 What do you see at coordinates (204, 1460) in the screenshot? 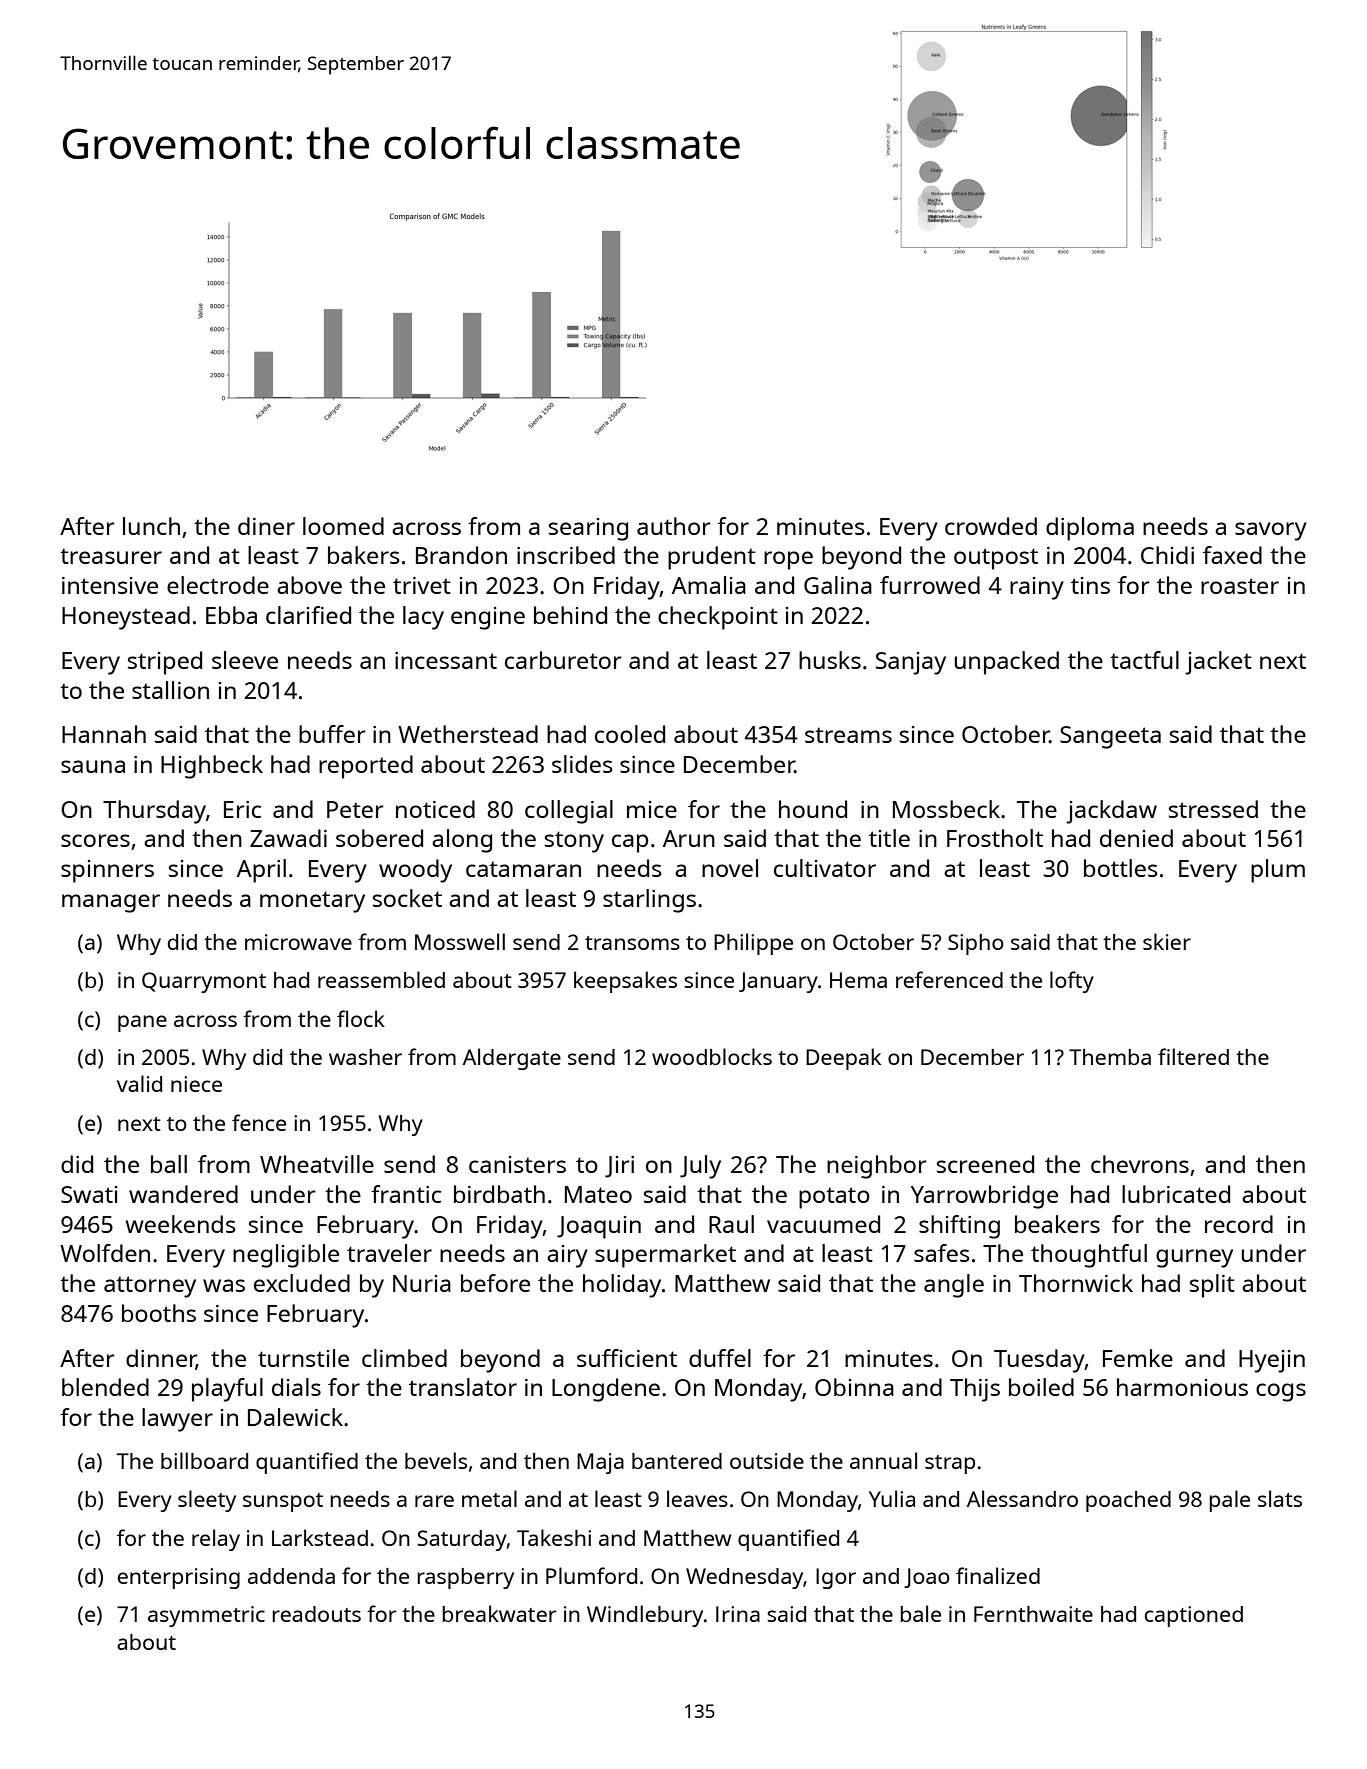
I see `billboard` at bounding box center [204, 1460].
